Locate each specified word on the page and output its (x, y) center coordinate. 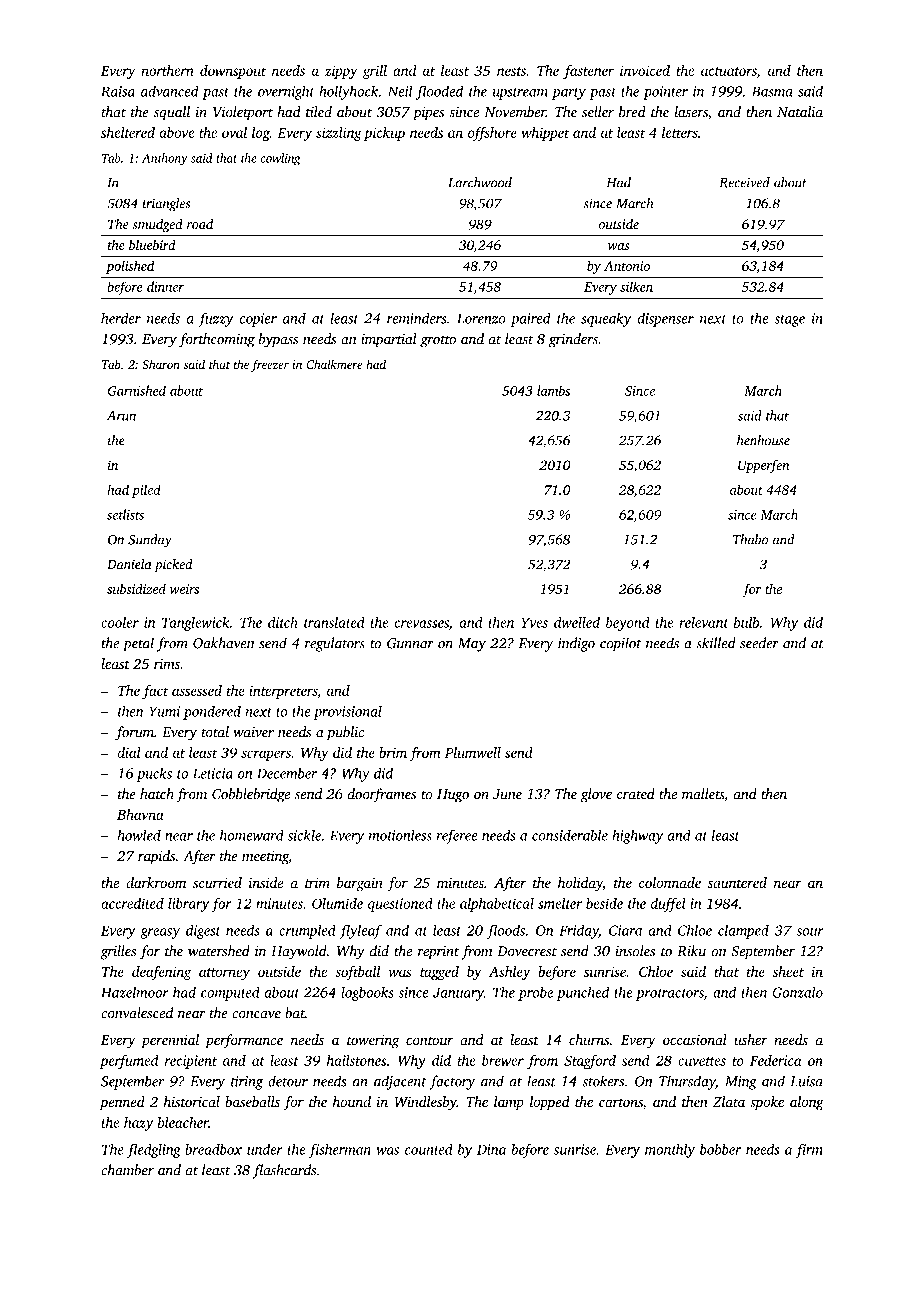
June (507, 794)
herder (121, 318)
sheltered (128, 132)
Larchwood (480, 182)
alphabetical (497, 905)
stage (789, 321)
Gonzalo (797, 992)
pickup (384, 134)
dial (129, 752)
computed (230, 993)
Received (744, 182)
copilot (621, 644)
